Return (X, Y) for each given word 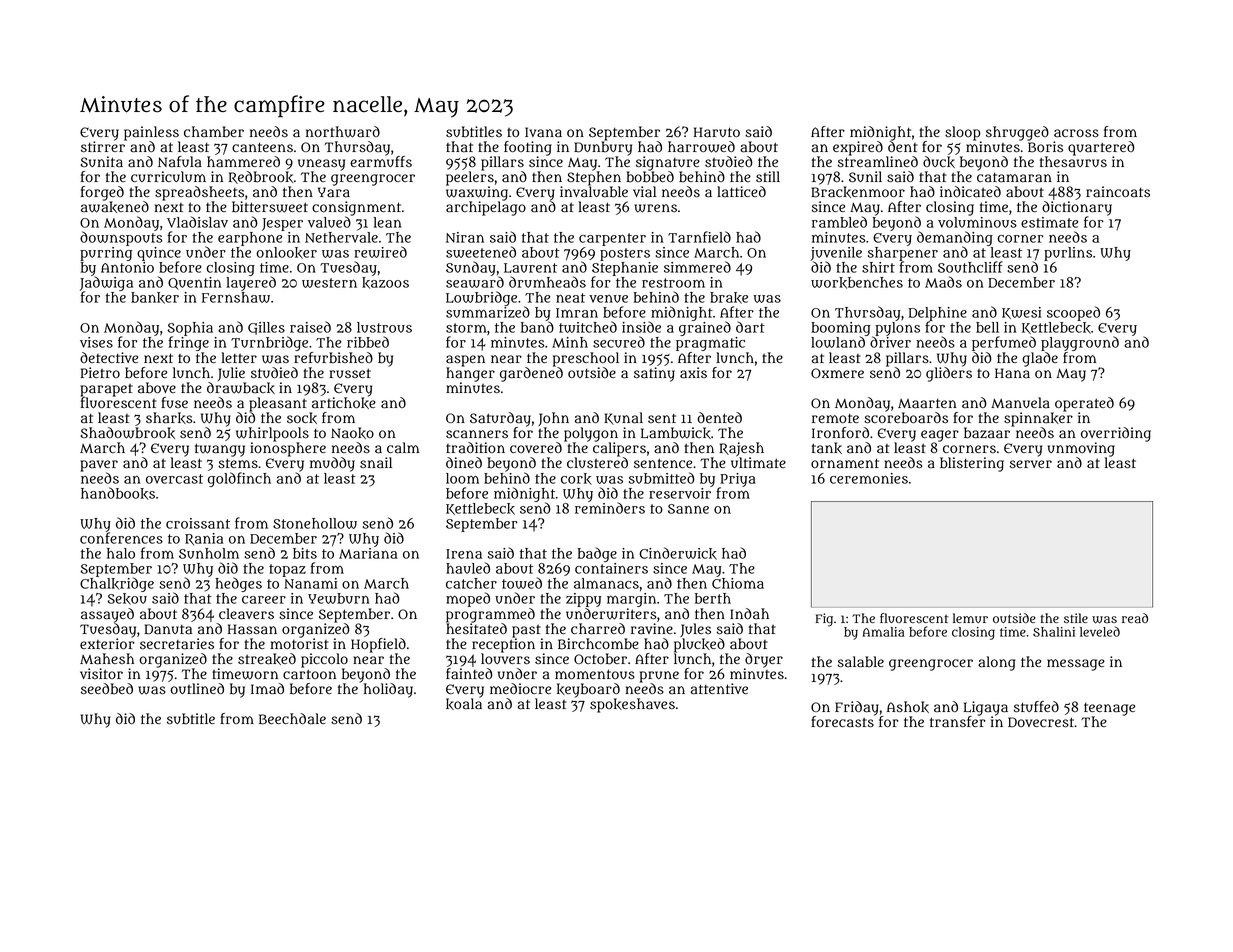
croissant (198, 523)
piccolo (324, 660)
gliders (949, 374)
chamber (214, 132)
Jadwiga (106, 284)
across (1076, 133)
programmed (490, 615)
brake (729, 298)
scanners (477, 434)
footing (528, 148)
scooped (1073, 313)
